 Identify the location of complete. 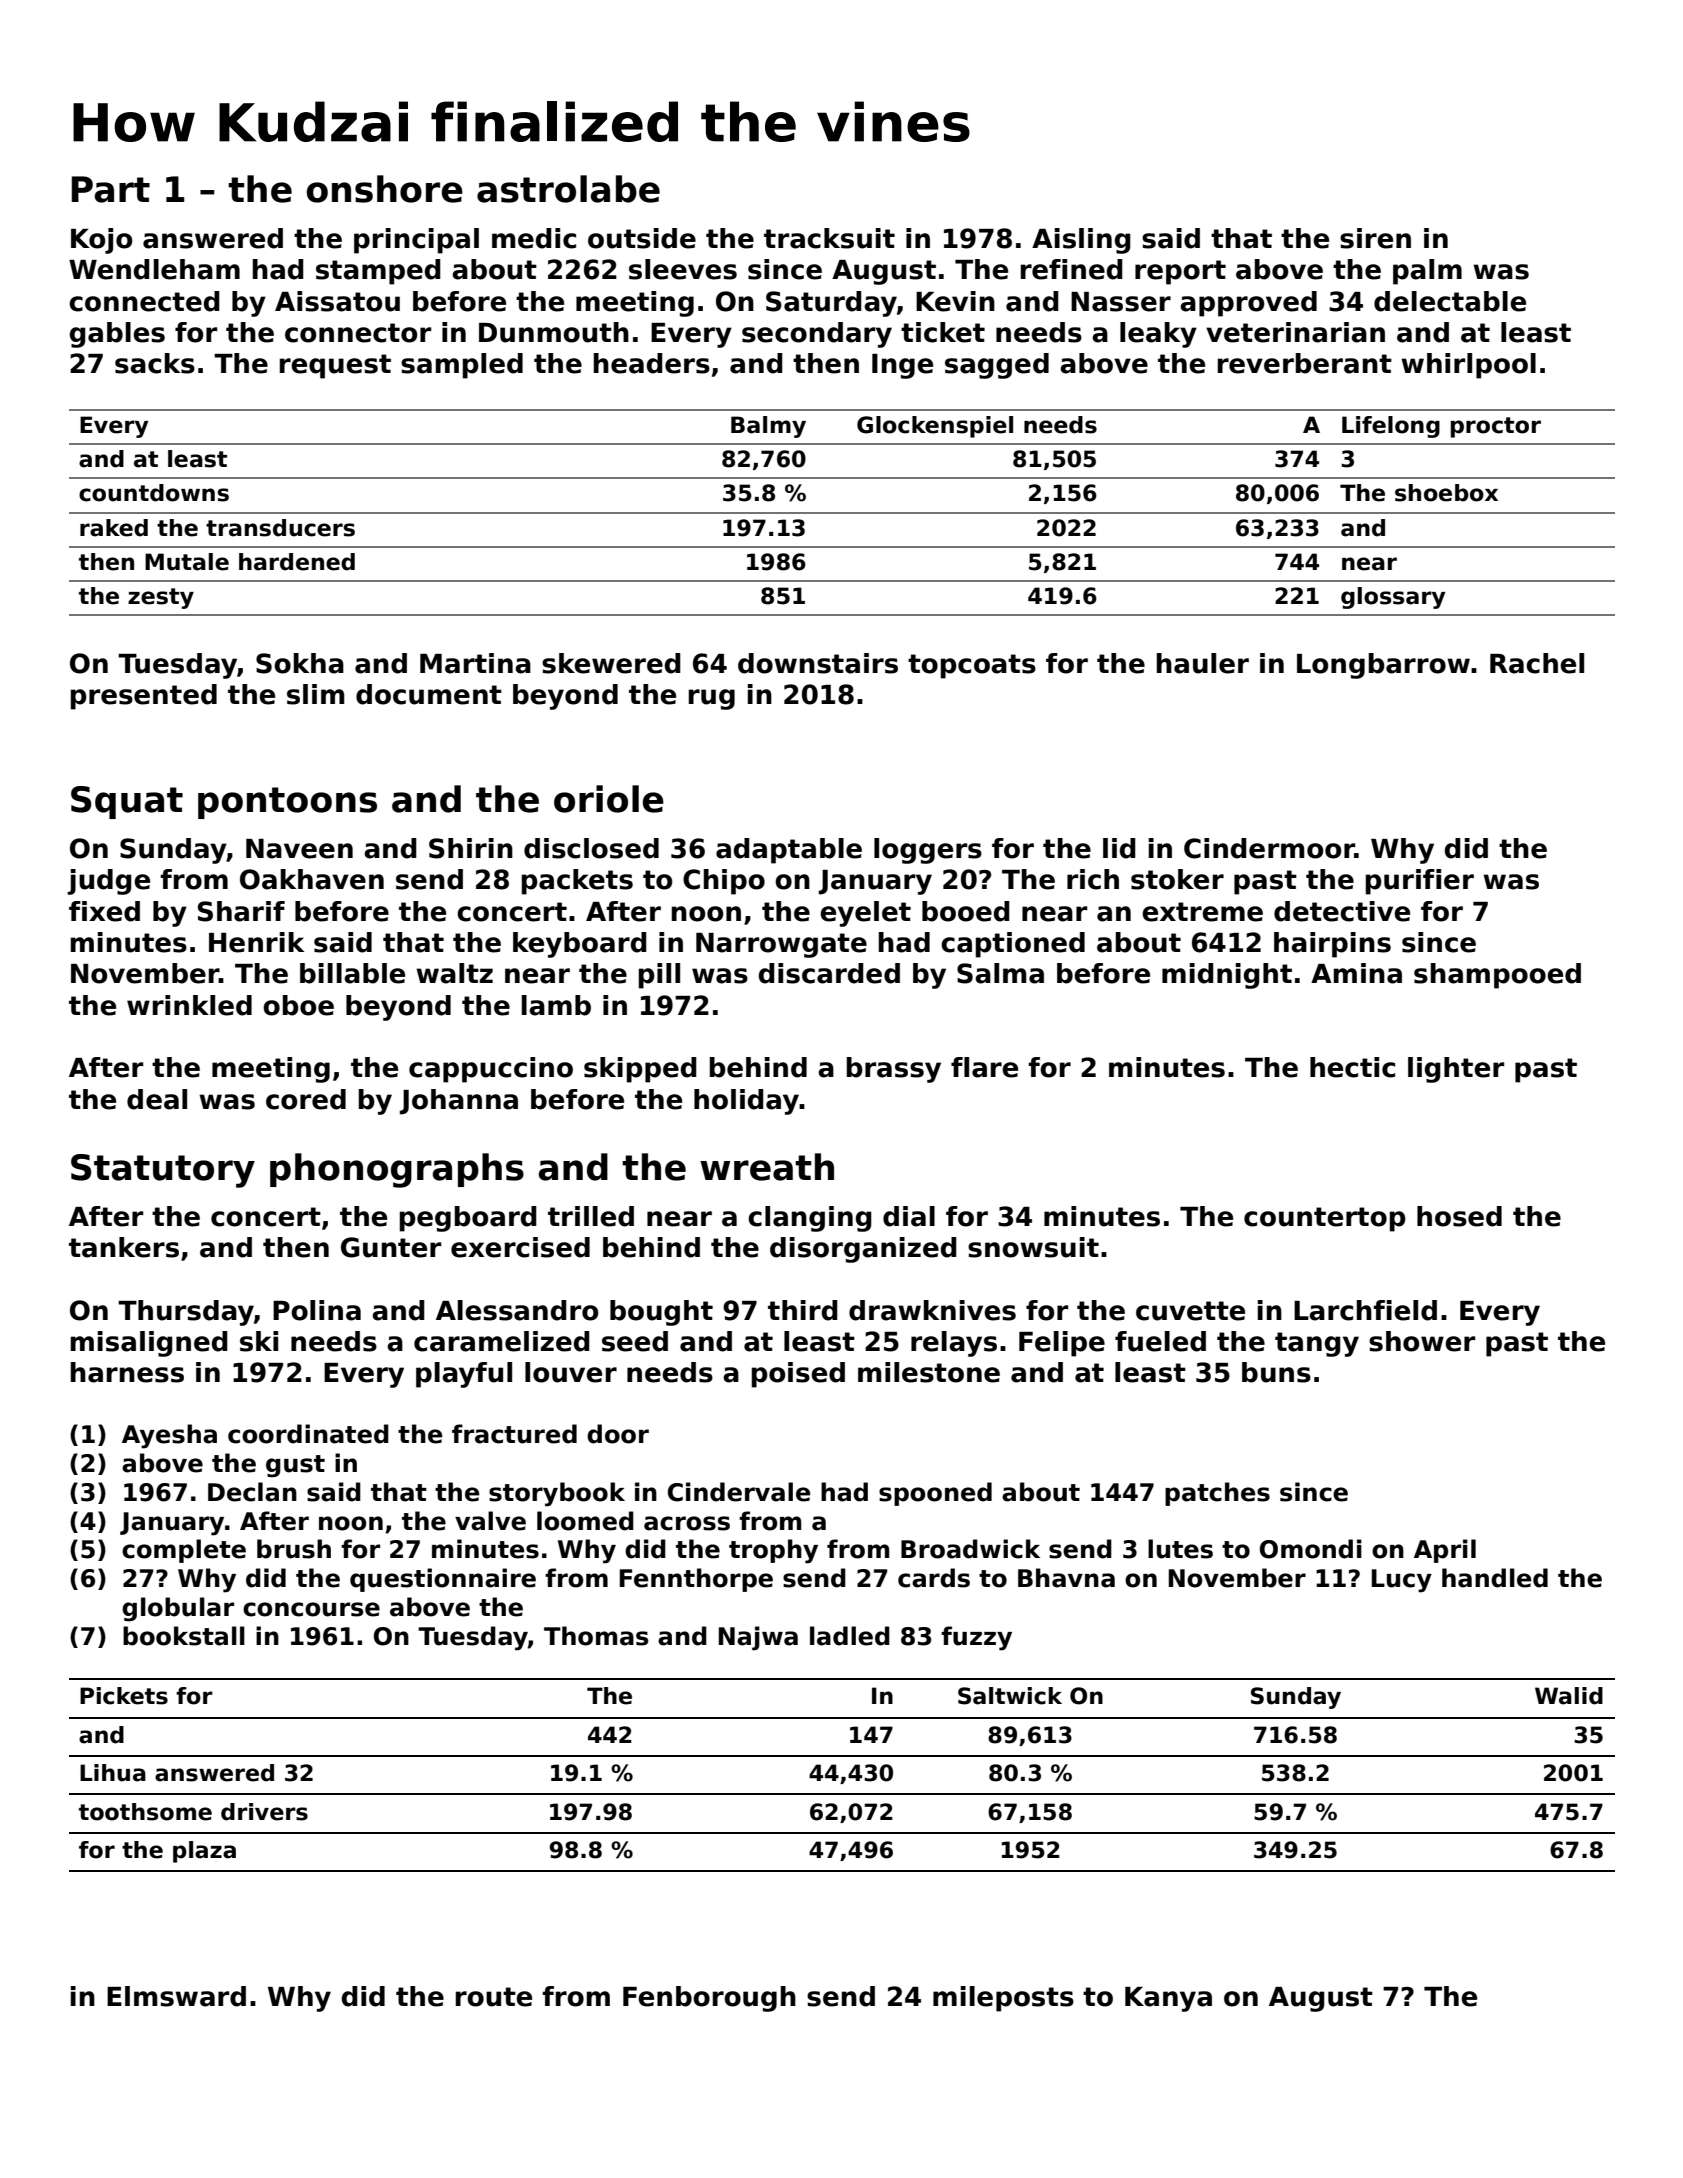
(184, 1551).
